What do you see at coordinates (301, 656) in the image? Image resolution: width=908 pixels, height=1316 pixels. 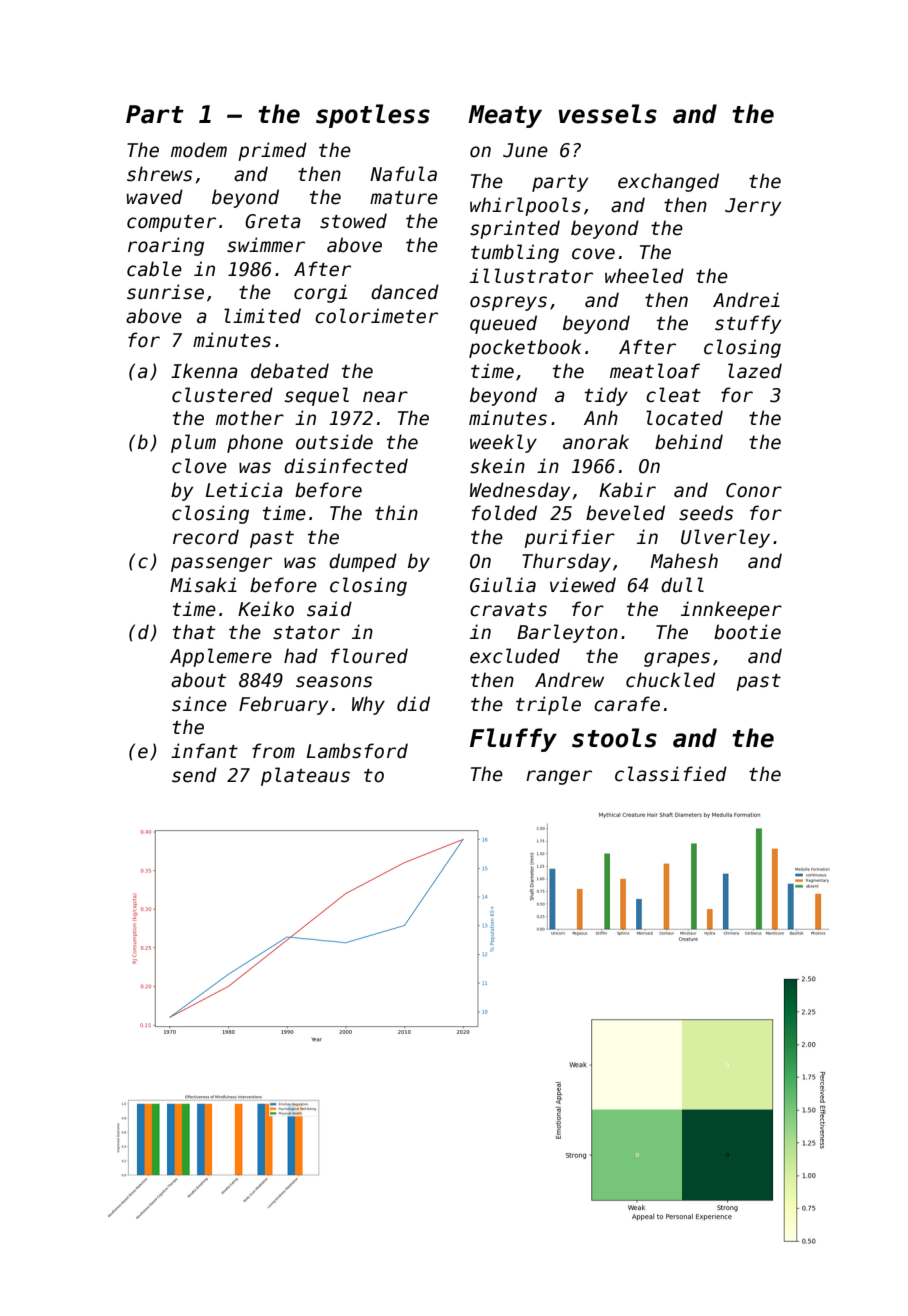 I see `had` at bounding box center [301, 656].
